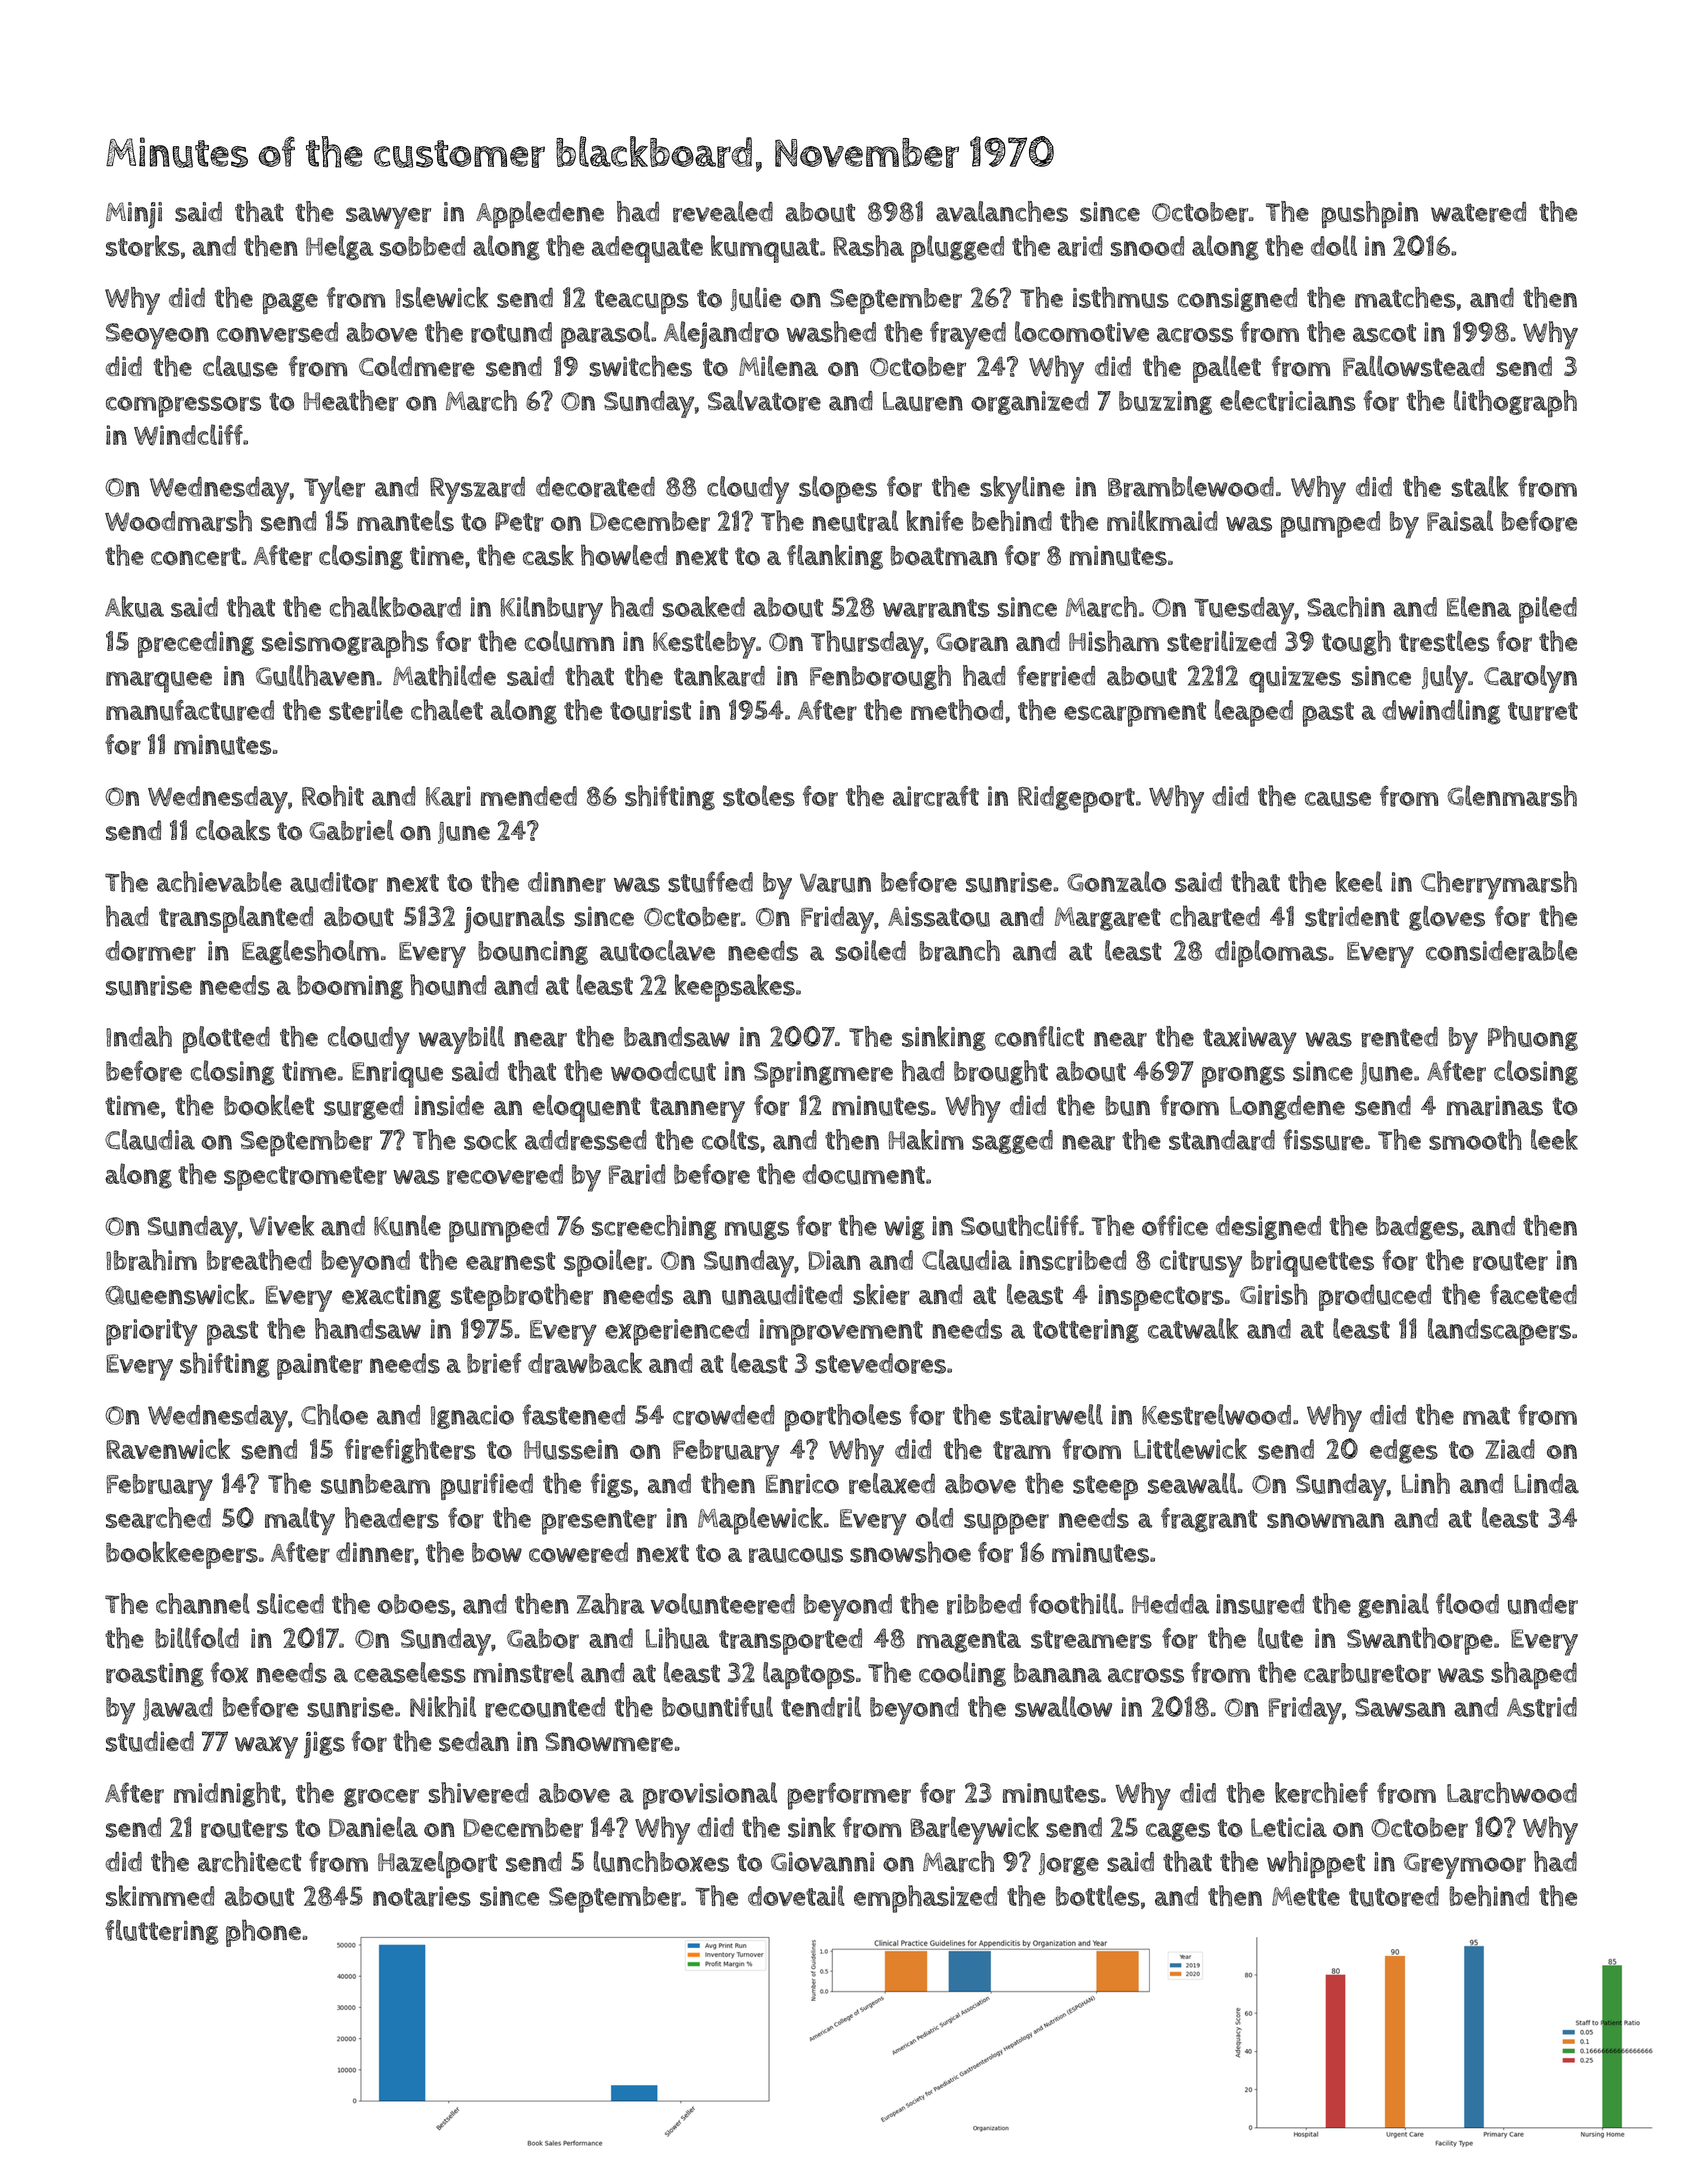 The image size is (1683, 2178). Describe the element at coordinates (1533, 1294) in the screenshot. I see `faceted` at that location.
